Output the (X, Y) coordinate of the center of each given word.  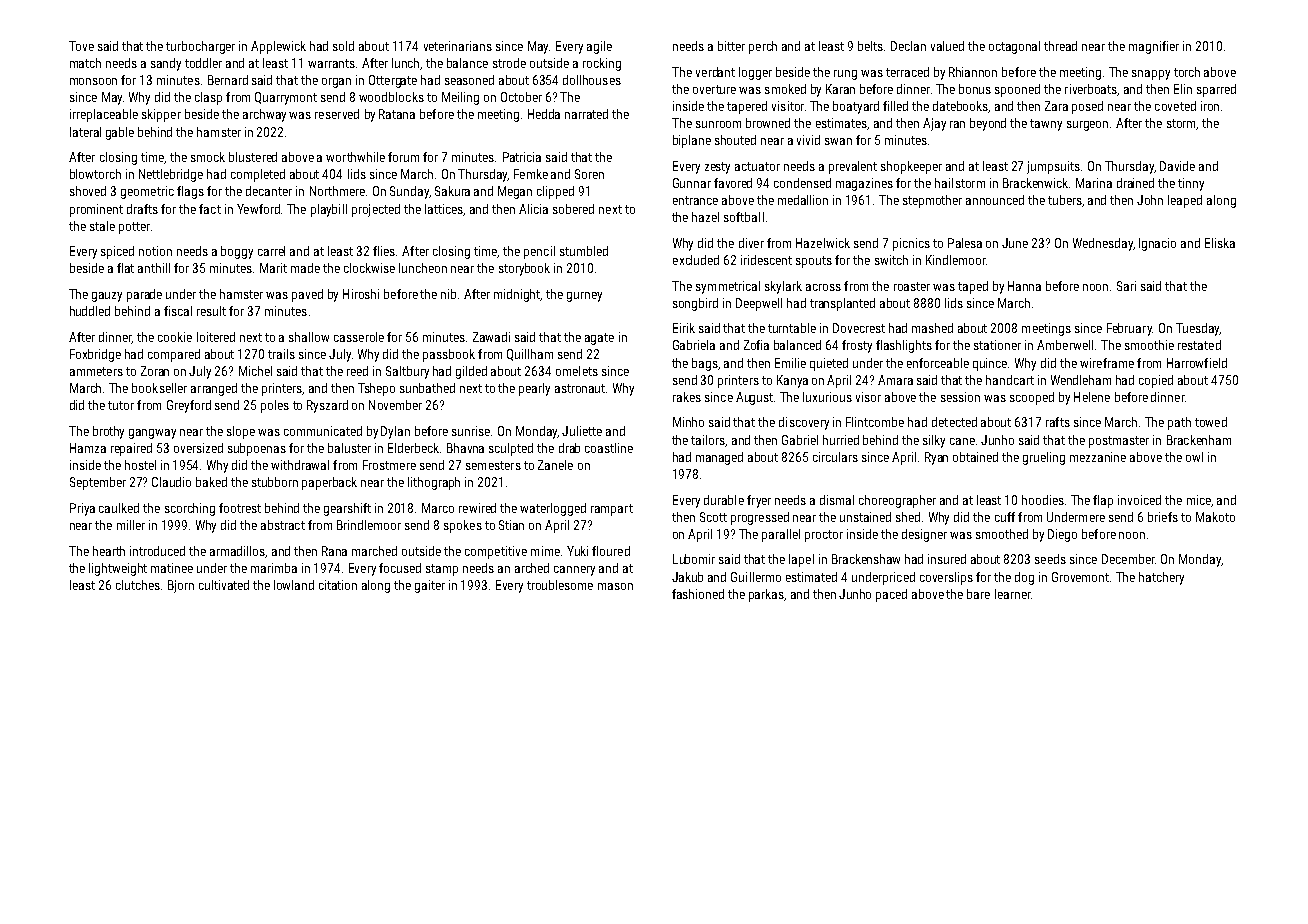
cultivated (224, 585)
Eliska (1220, 243)
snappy (1151, 75)
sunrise (471, 431)
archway (264, 115)
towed (1211, 422)
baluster (349, 448)
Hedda (544, 114)
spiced (117, 252)
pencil (539, 252)
